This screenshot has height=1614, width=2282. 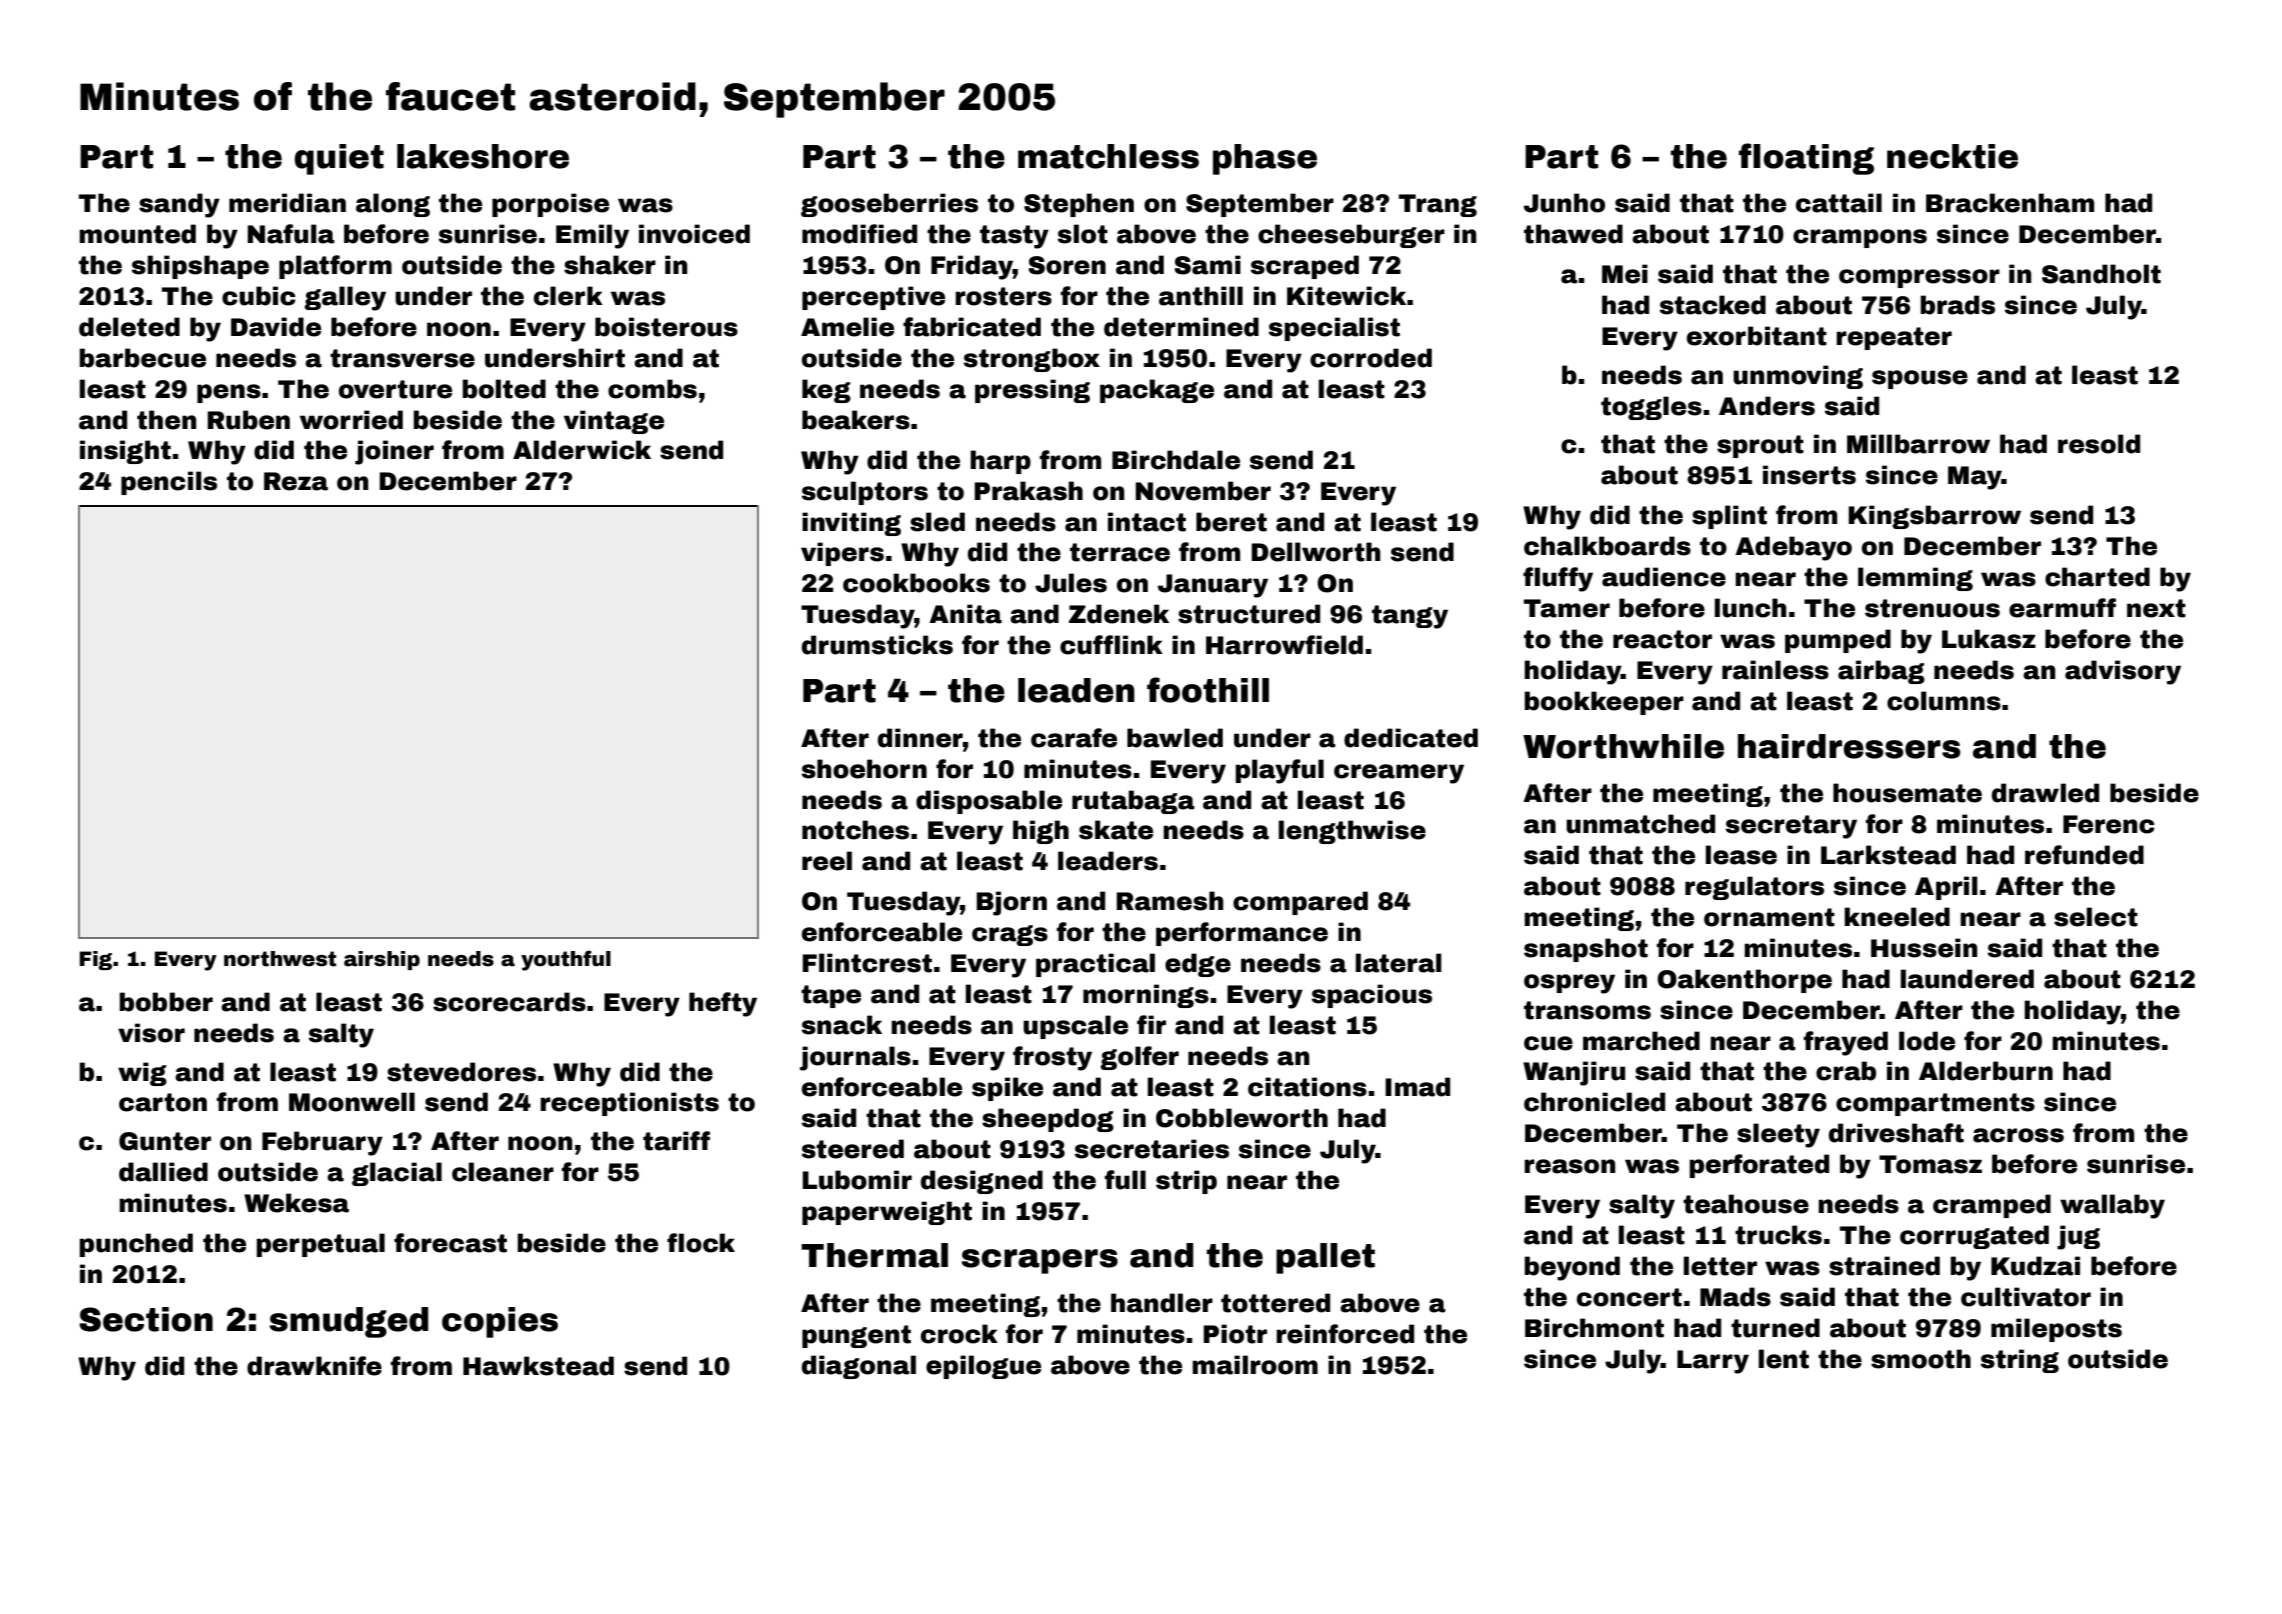 I want to click on quiet, so click(x=339, y=159).
